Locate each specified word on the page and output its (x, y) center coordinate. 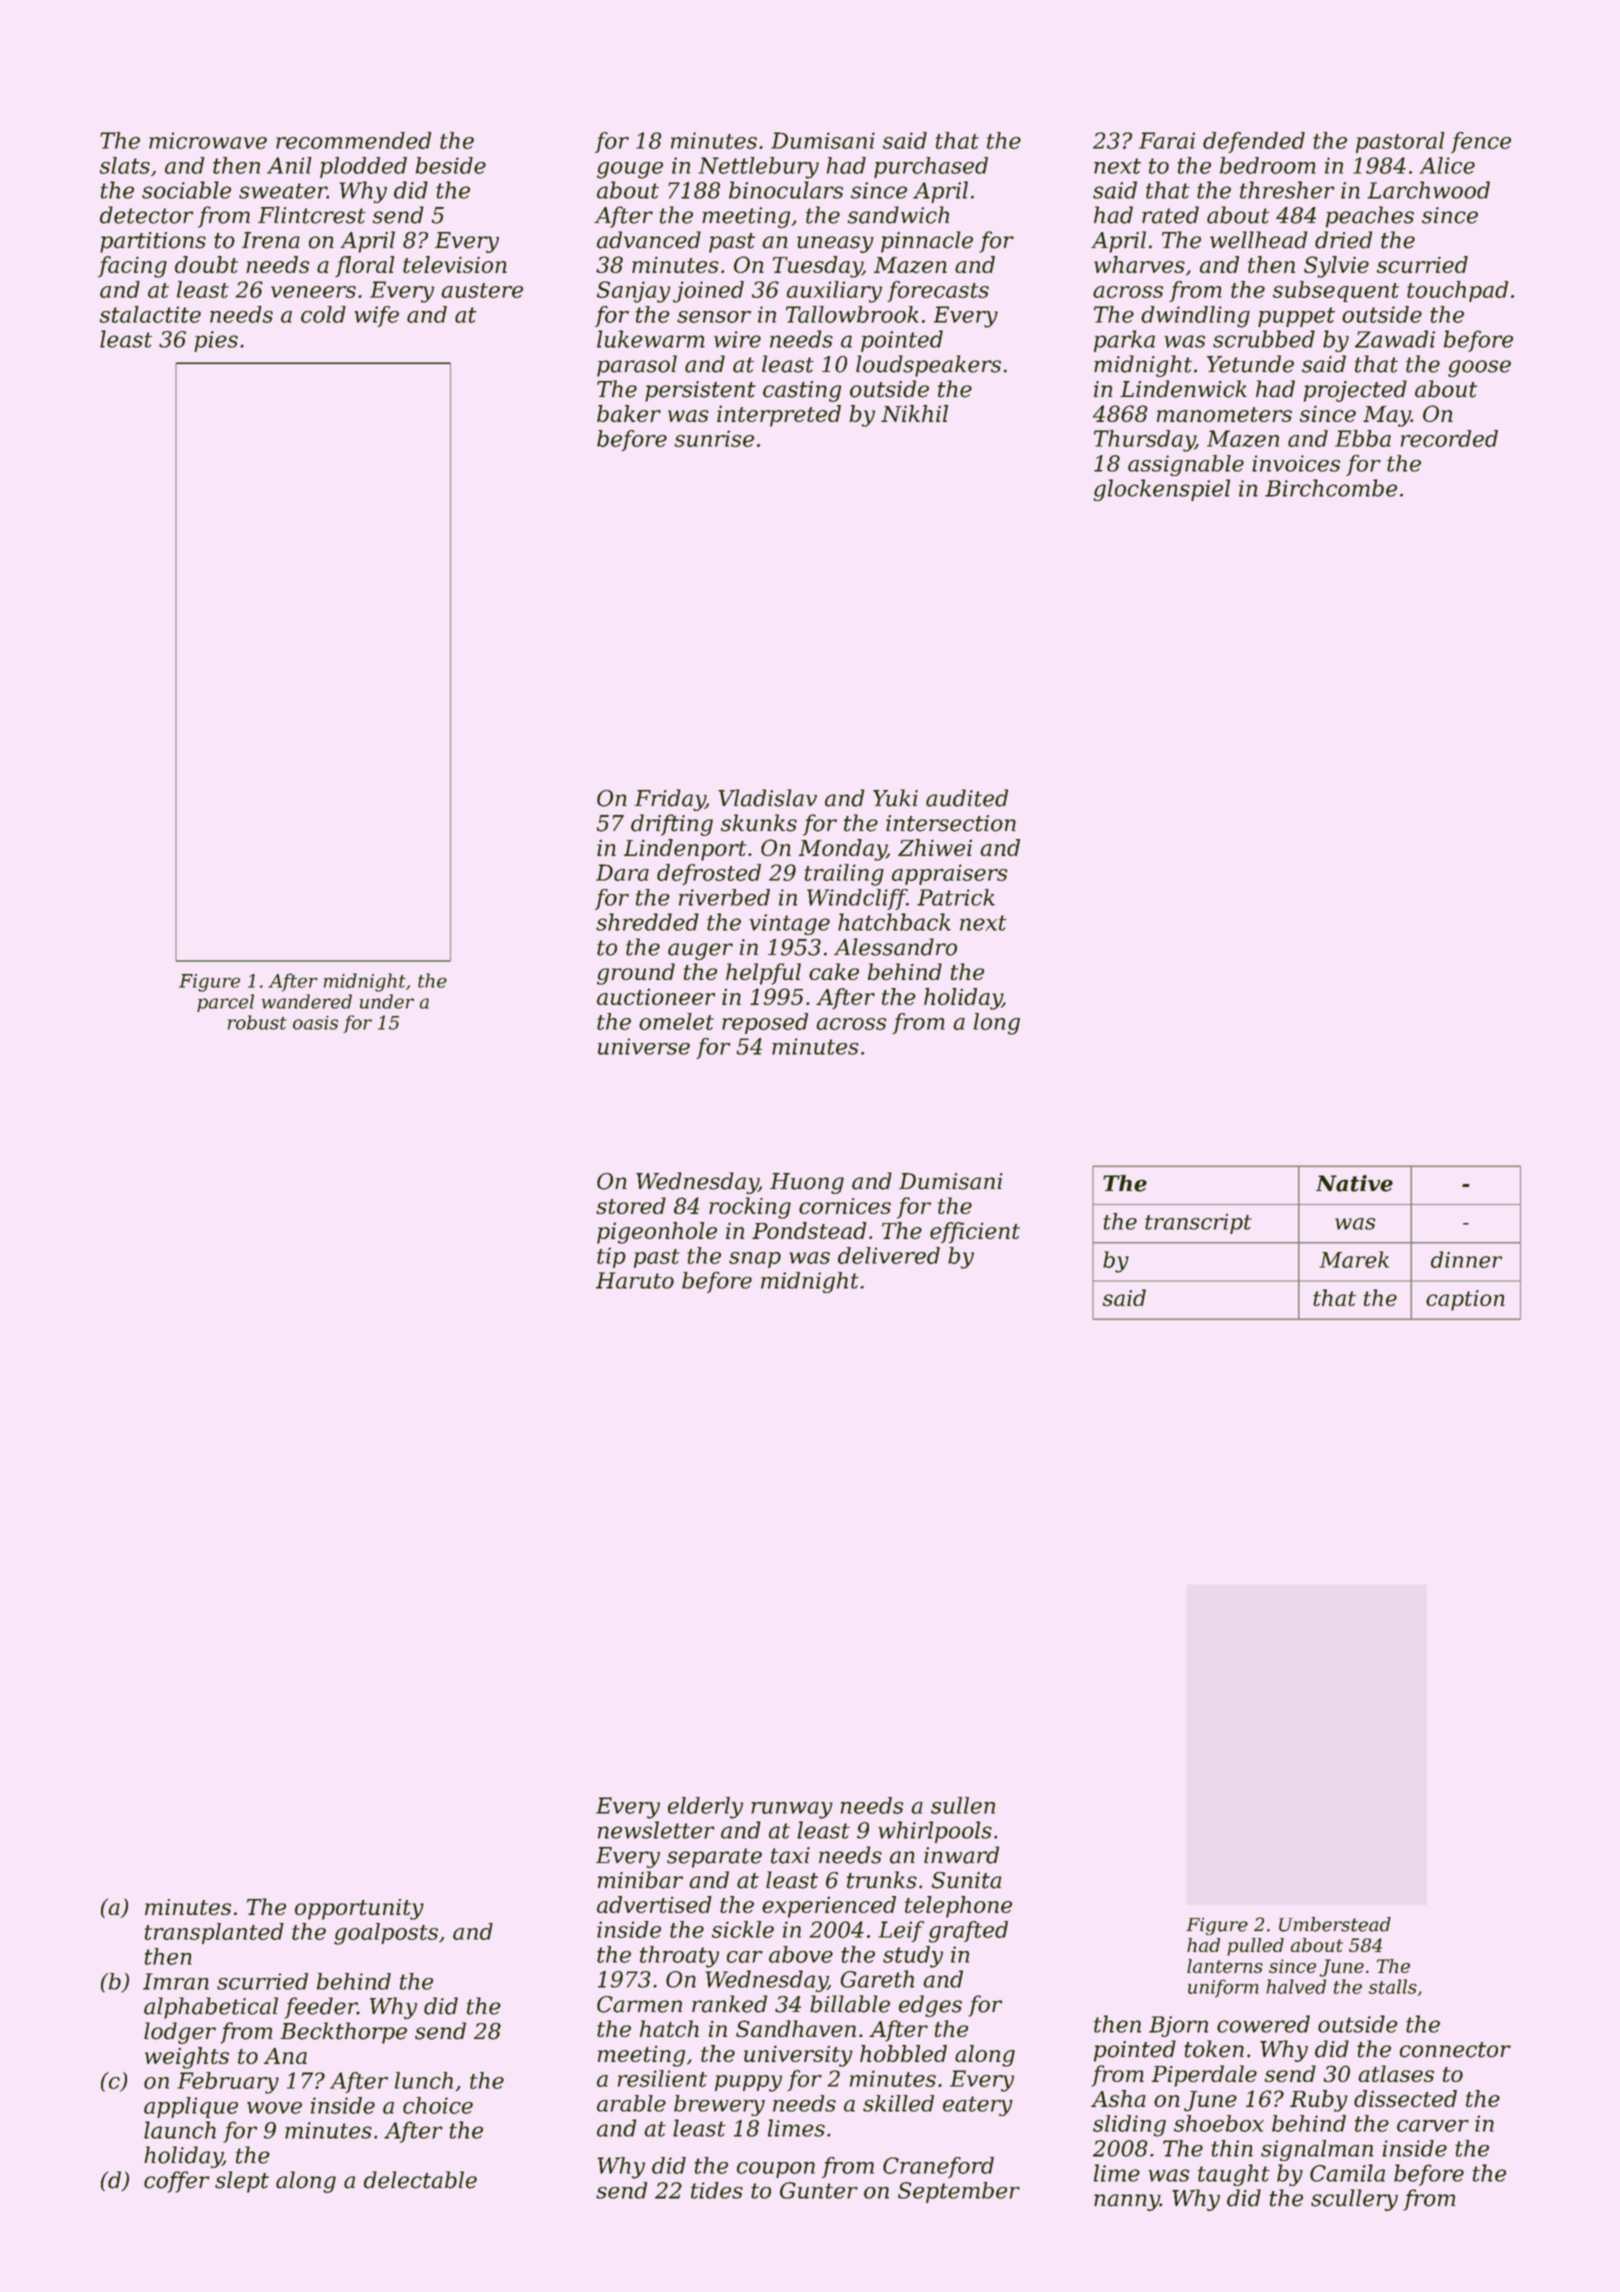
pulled (1255, 1947)
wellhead (1258, 240)
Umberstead (1335, 1924)
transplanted (214, 1933)
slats (125, 165)
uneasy (835, 244)
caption (1465, 1300)
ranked (729, 2004)
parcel (225, 1003)
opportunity (359, 1909)
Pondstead (809, 1230)
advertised (654, 1904)
